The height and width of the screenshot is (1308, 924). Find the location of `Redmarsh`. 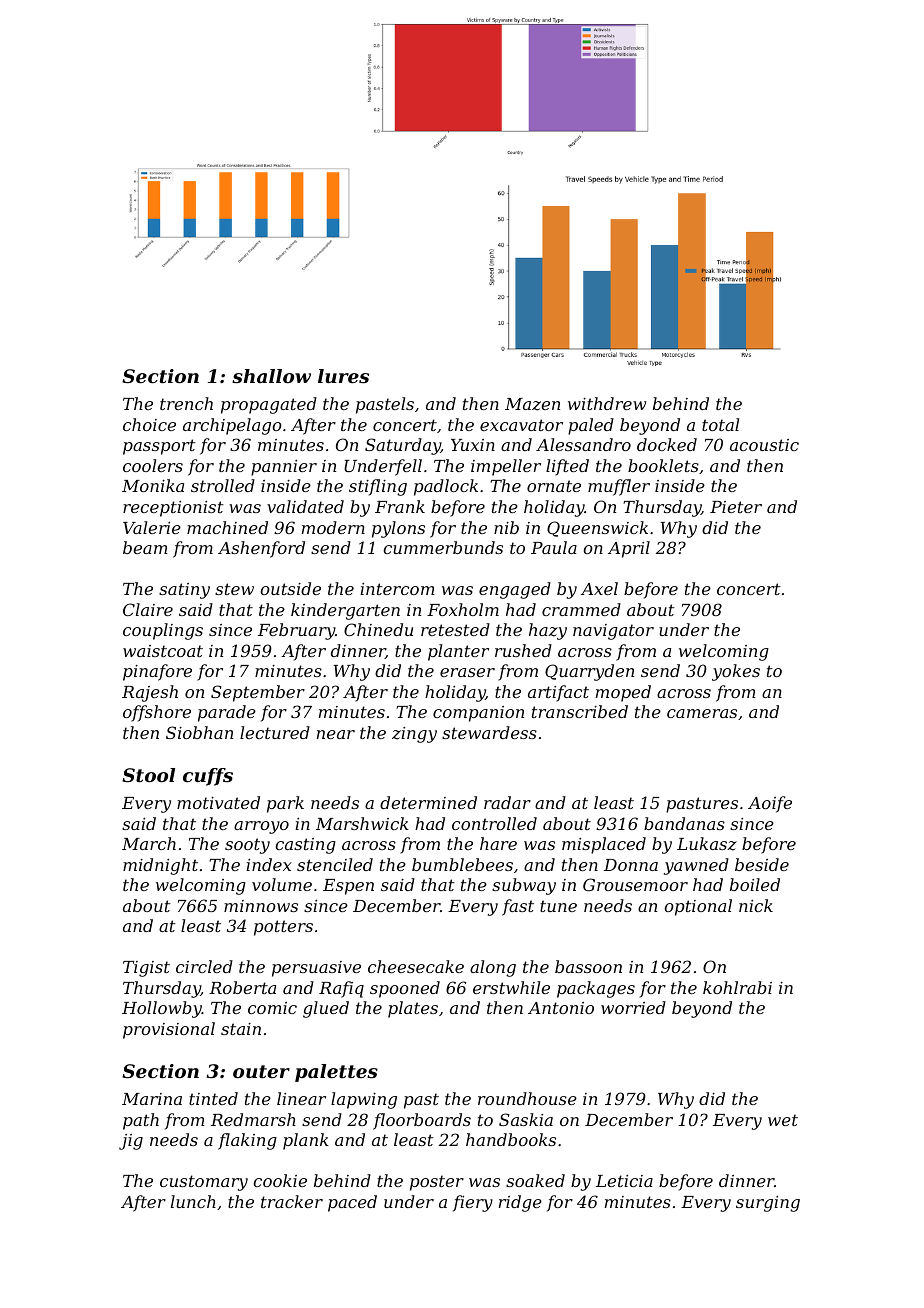

Redmarsh is located at coordinates (253, 1119).
